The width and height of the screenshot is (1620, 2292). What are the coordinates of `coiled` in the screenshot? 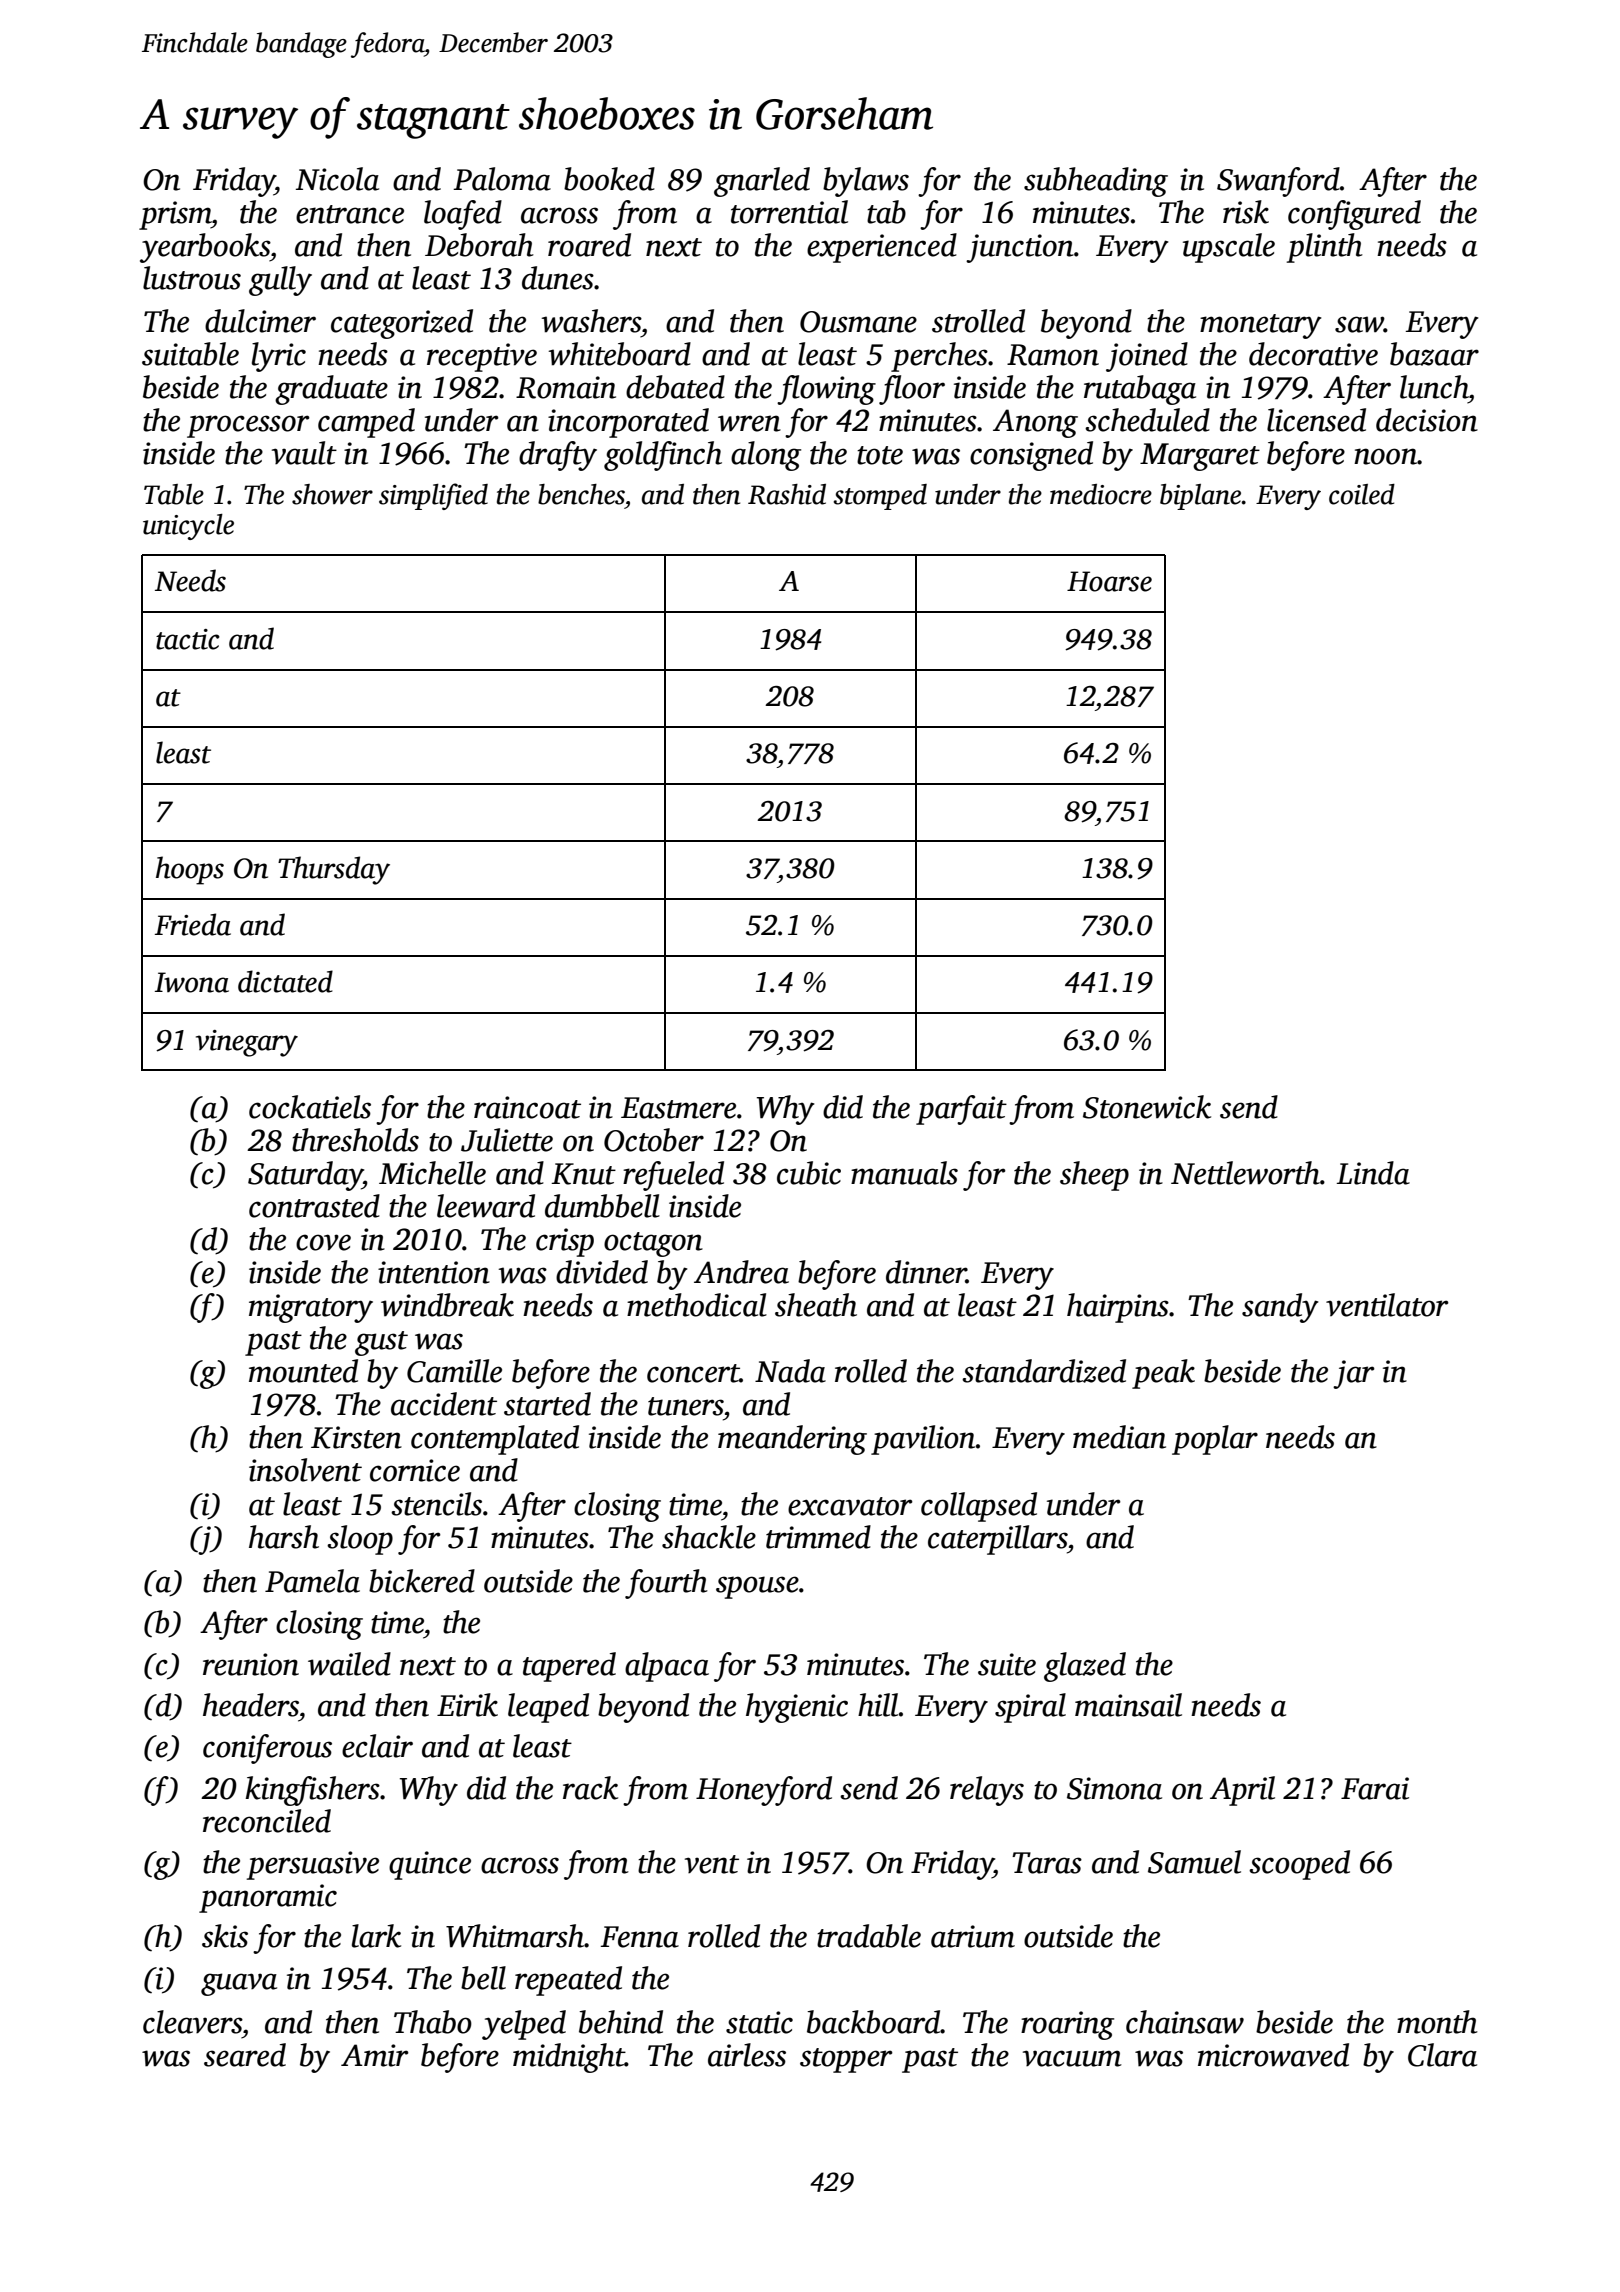 It's located at (1362, 494).
